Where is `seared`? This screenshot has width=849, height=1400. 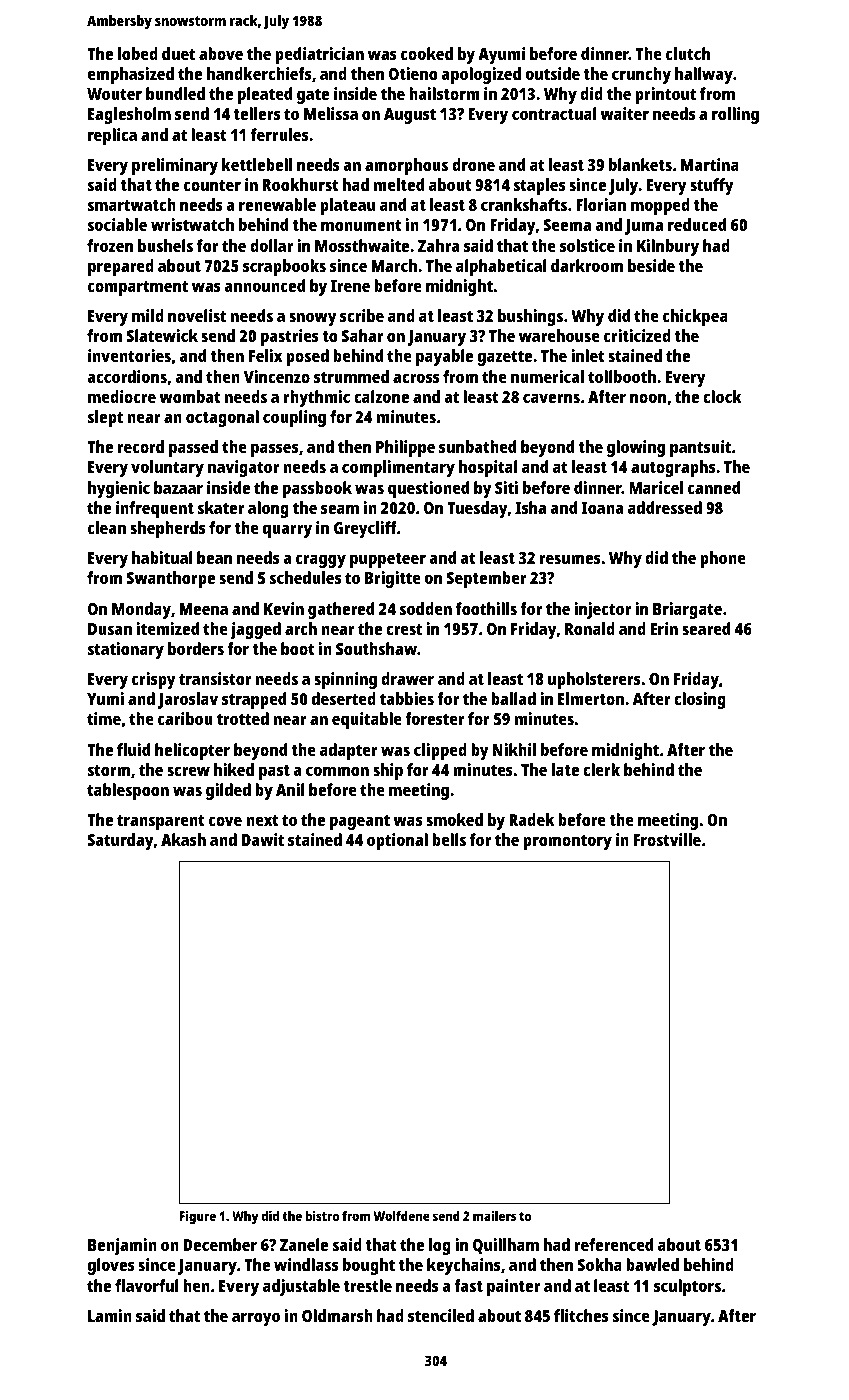
seared is located at coordinates (706, 628).
